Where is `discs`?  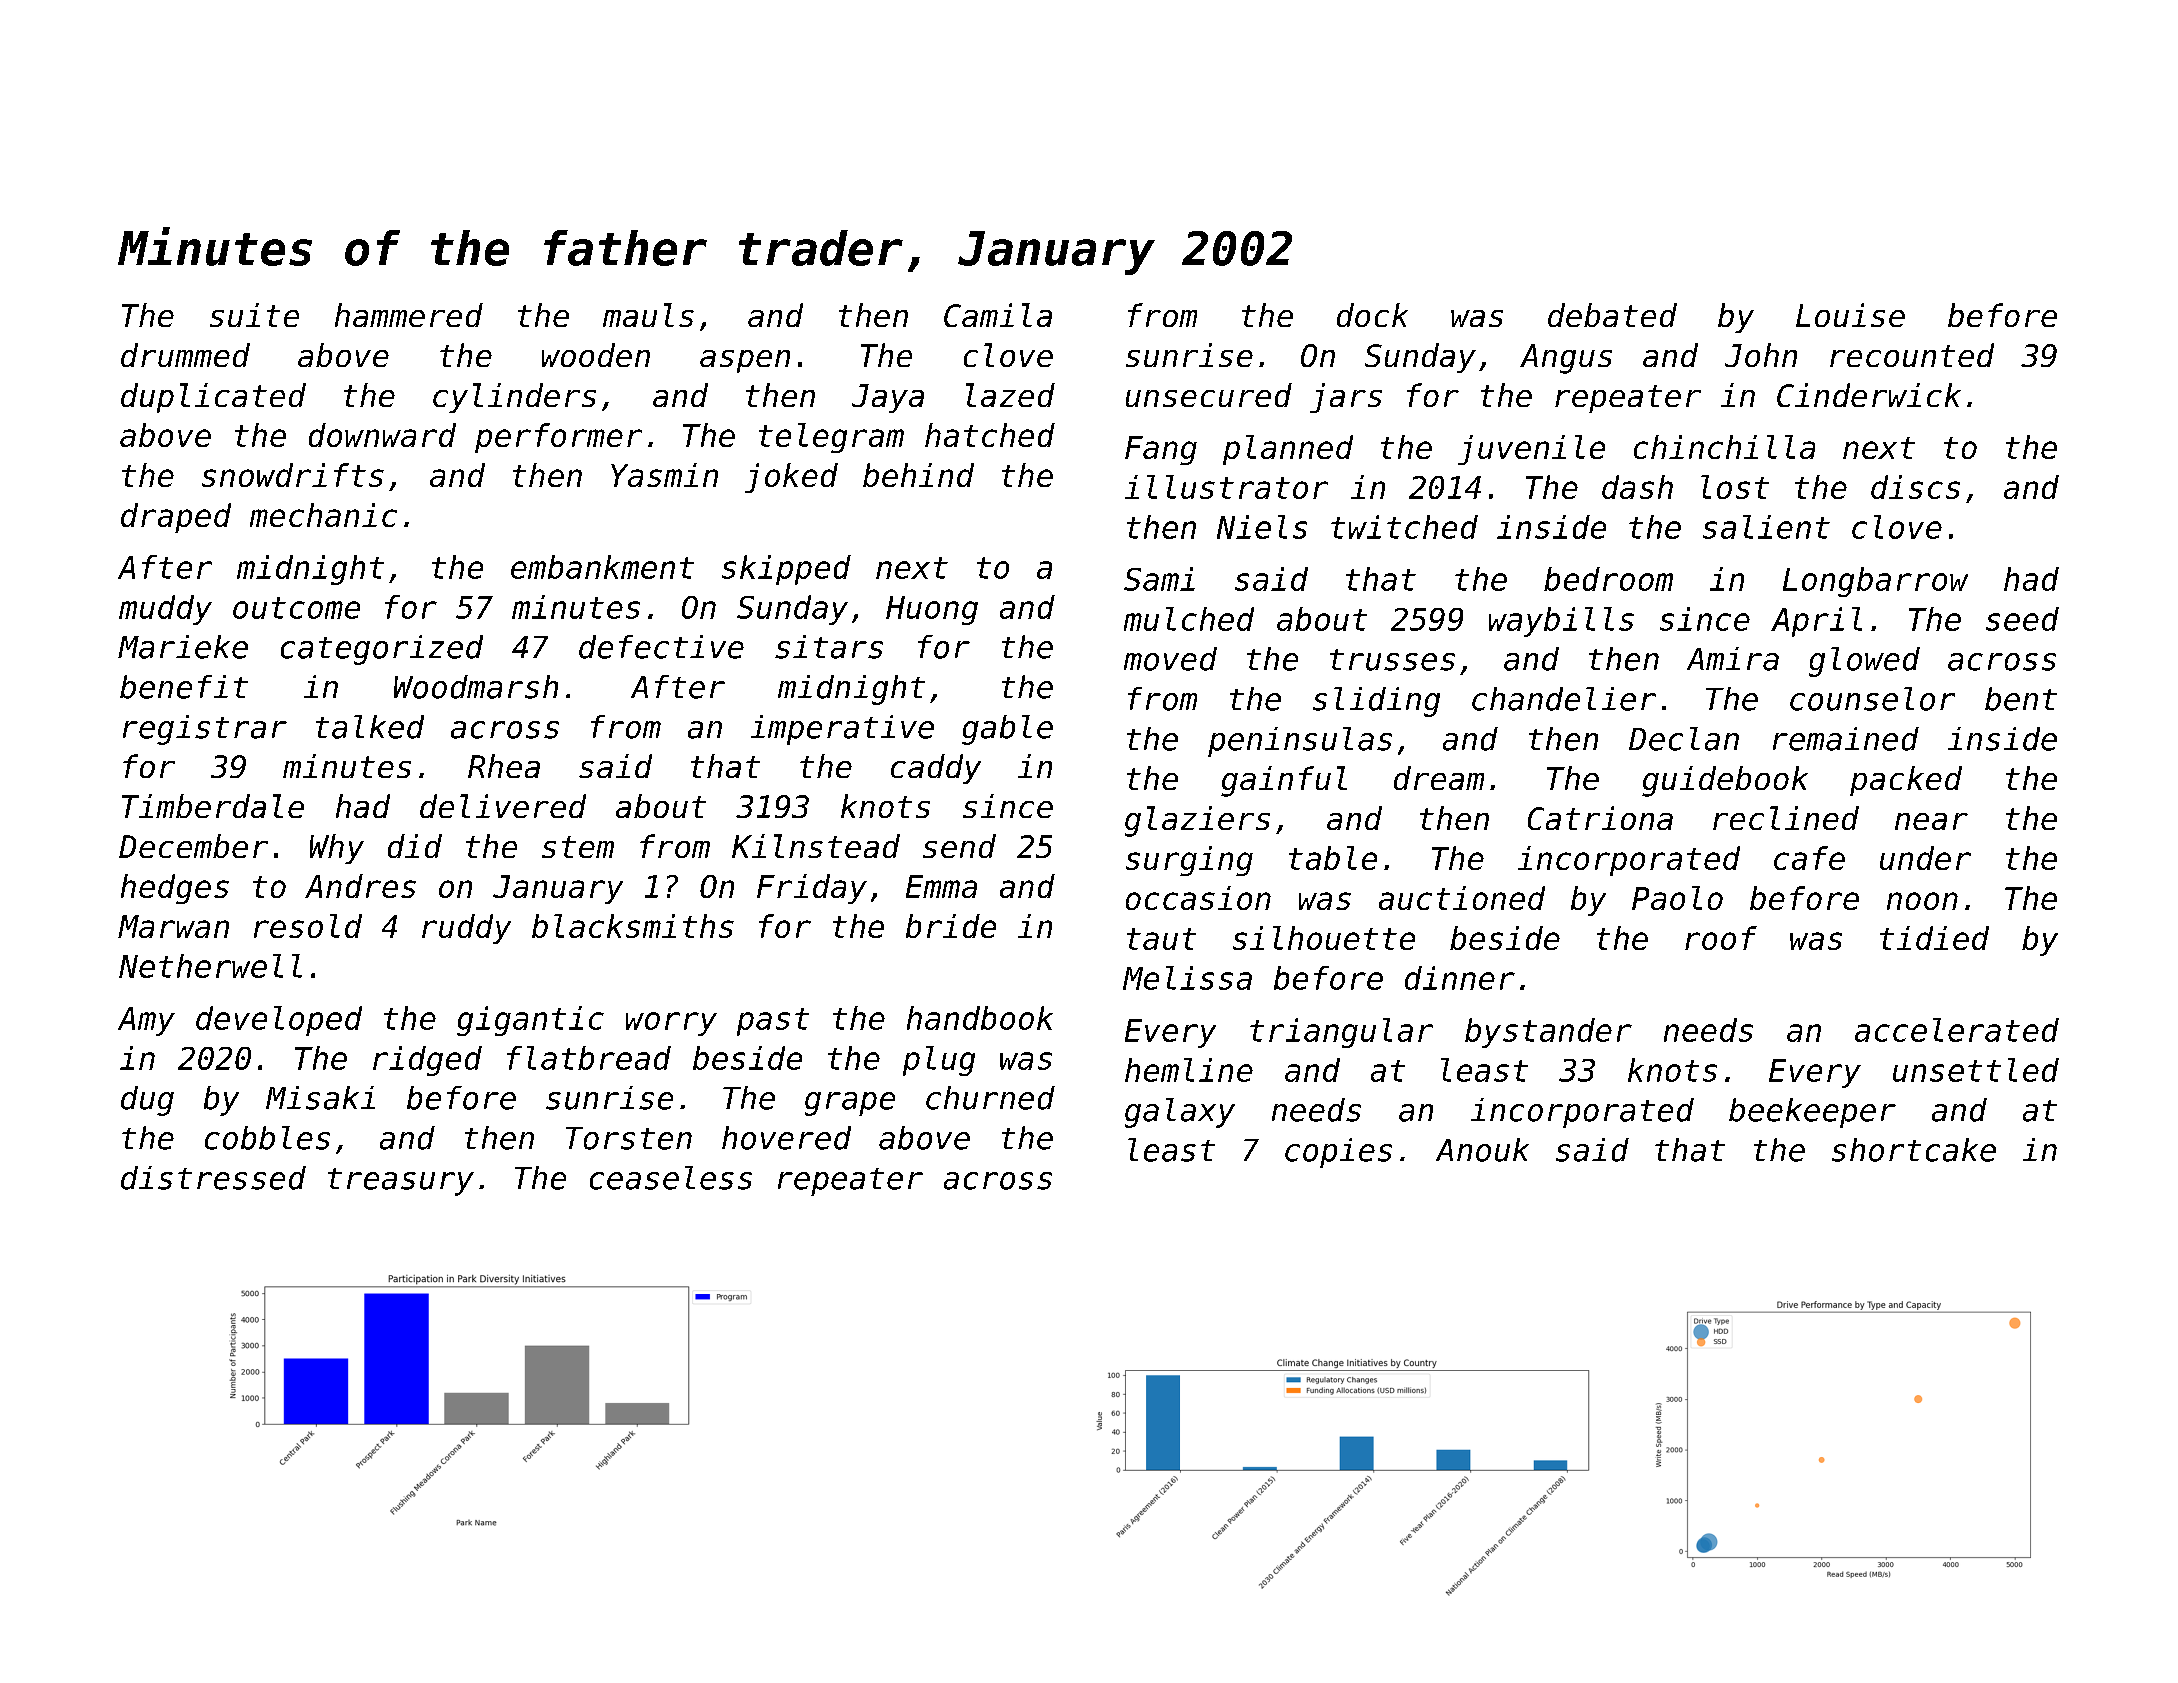
discs is located at coordinates (1915, 487).
